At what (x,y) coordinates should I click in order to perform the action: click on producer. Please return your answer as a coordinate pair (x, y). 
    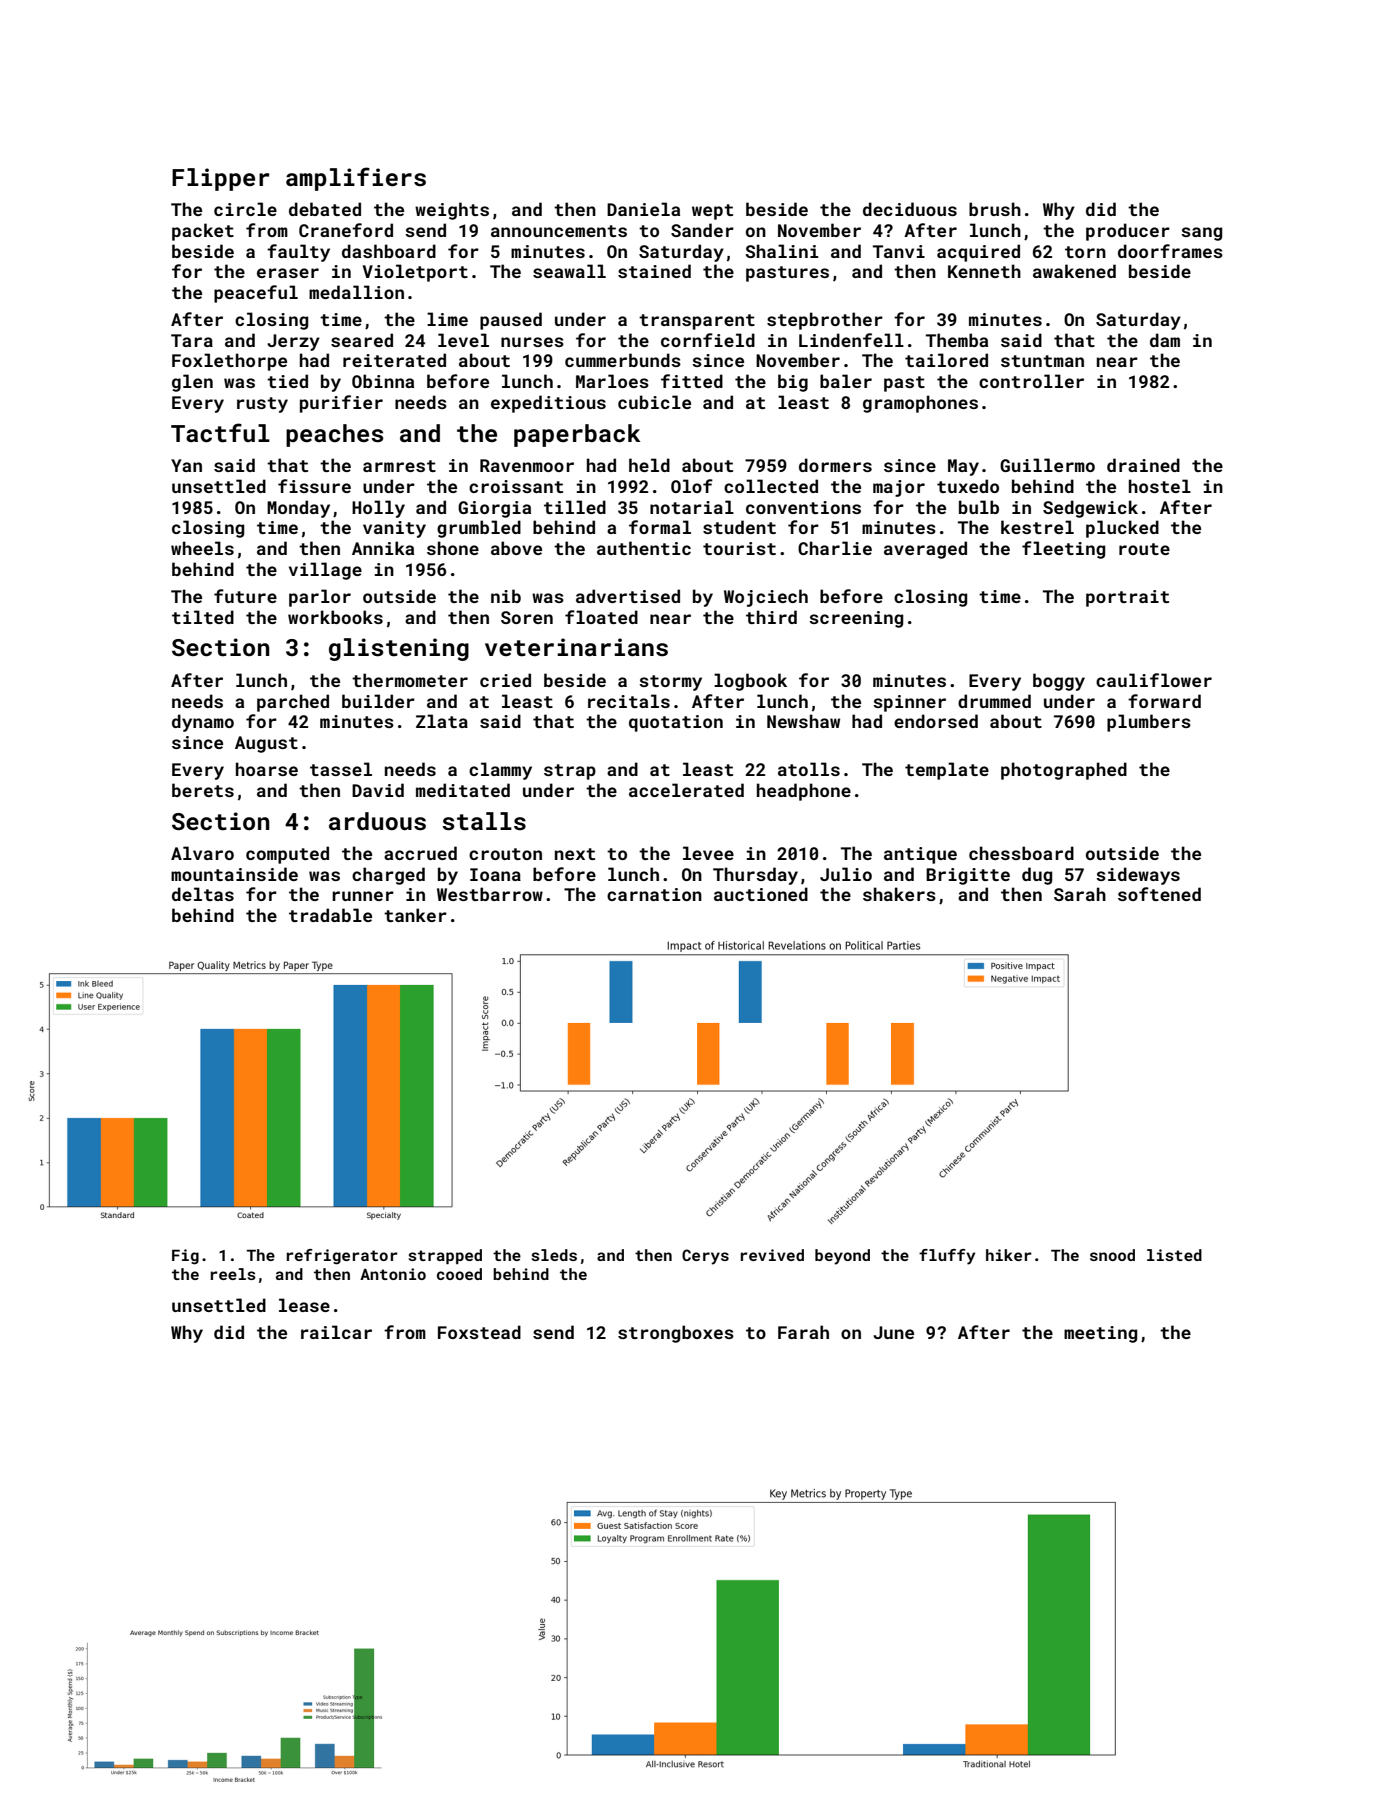
    Looking at the image, I should click on (1128, 232).
